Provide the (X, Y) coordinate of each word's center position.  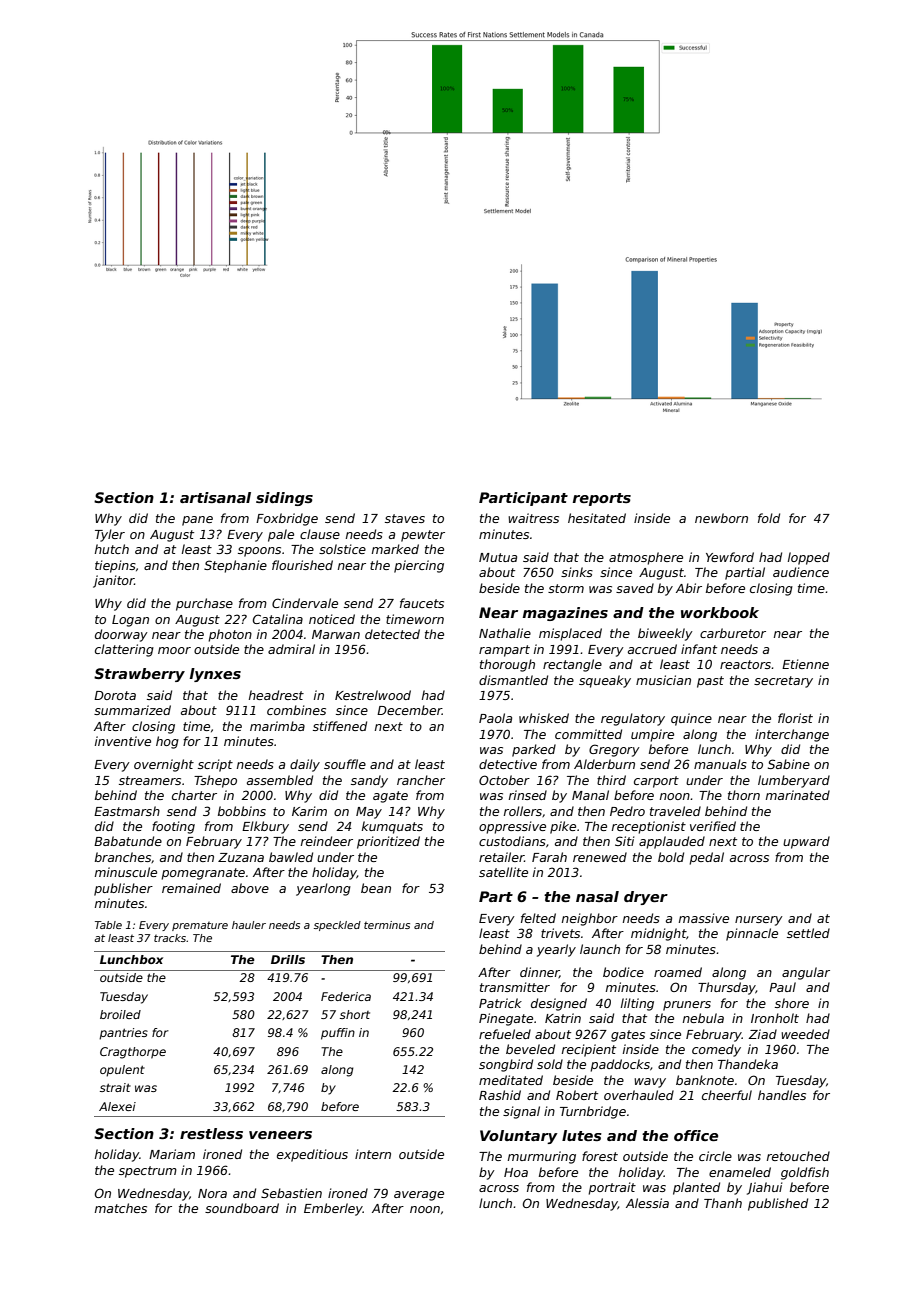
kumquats (392, 827)
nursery (759, 921)
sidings (284, 499)
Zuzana (241, 857)
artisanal (215, 497)
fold (769, 518)
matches (121, 1208)
